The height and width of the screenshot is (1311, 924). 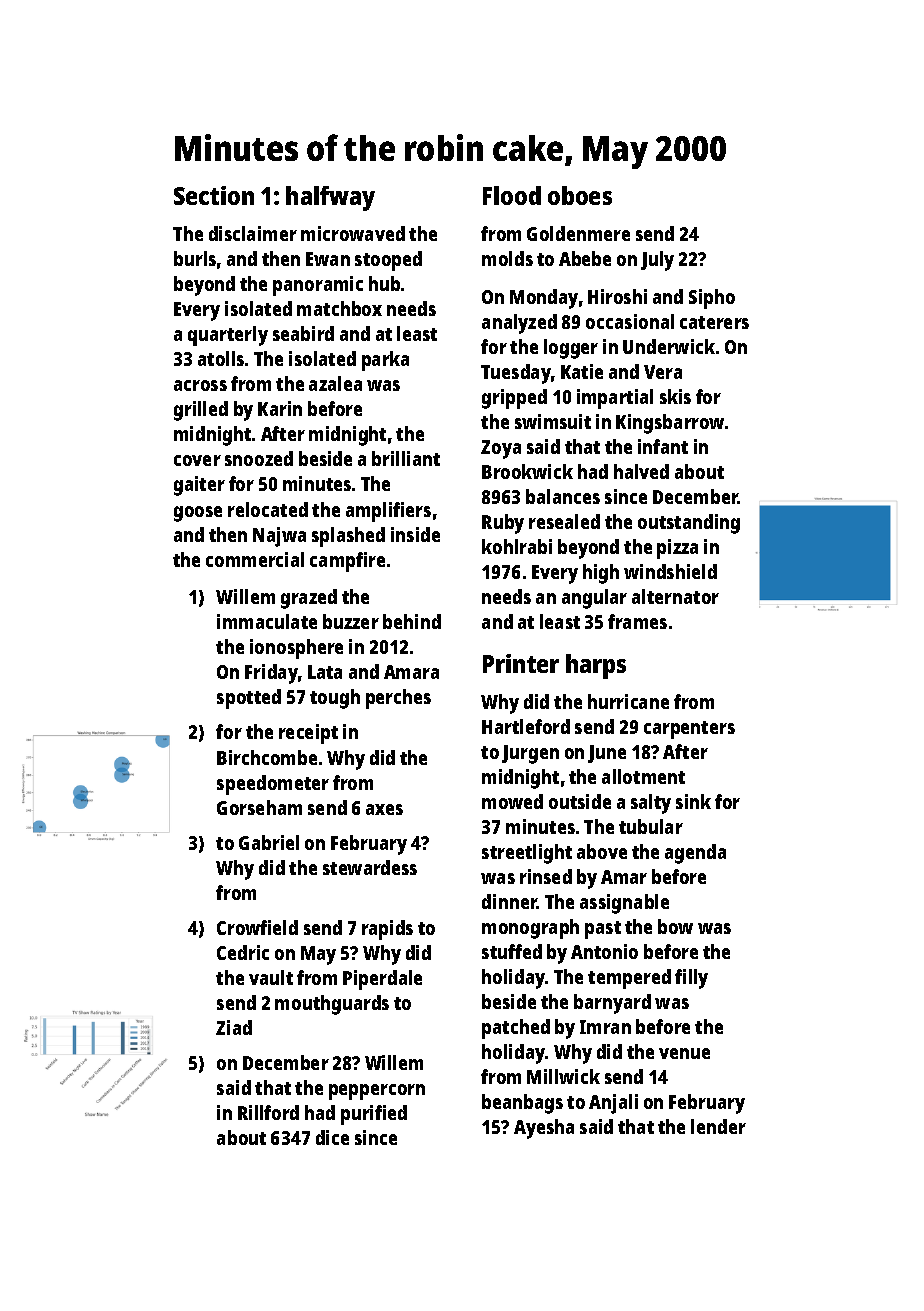 What do you see at coordinates (580, 801) in the screenshot?
I see `outside` at bounding box center [580, 801].
